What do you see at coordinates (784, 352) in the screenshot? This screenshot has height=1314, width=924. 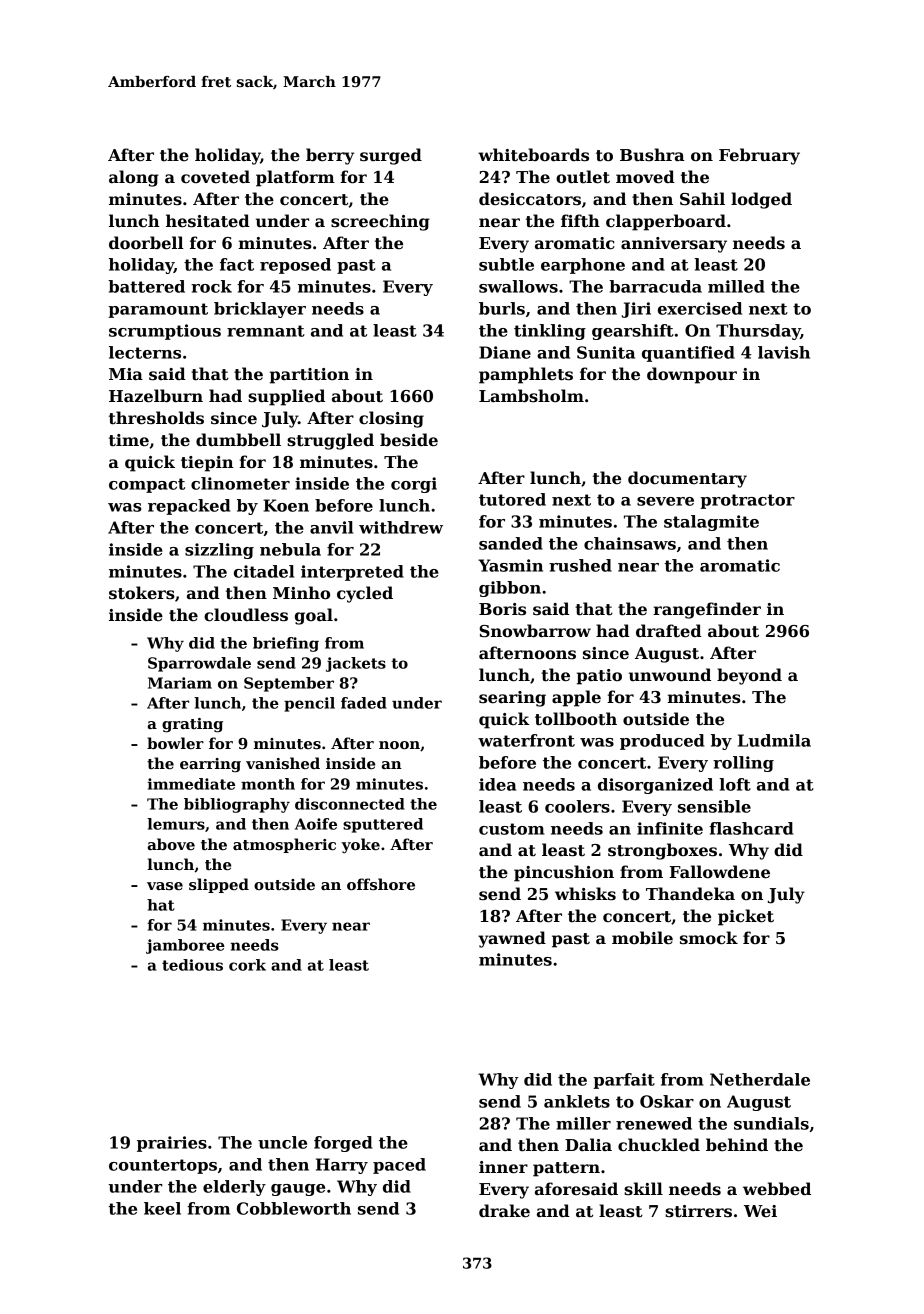 I see `lavish` at bounding box center [784, 352].
